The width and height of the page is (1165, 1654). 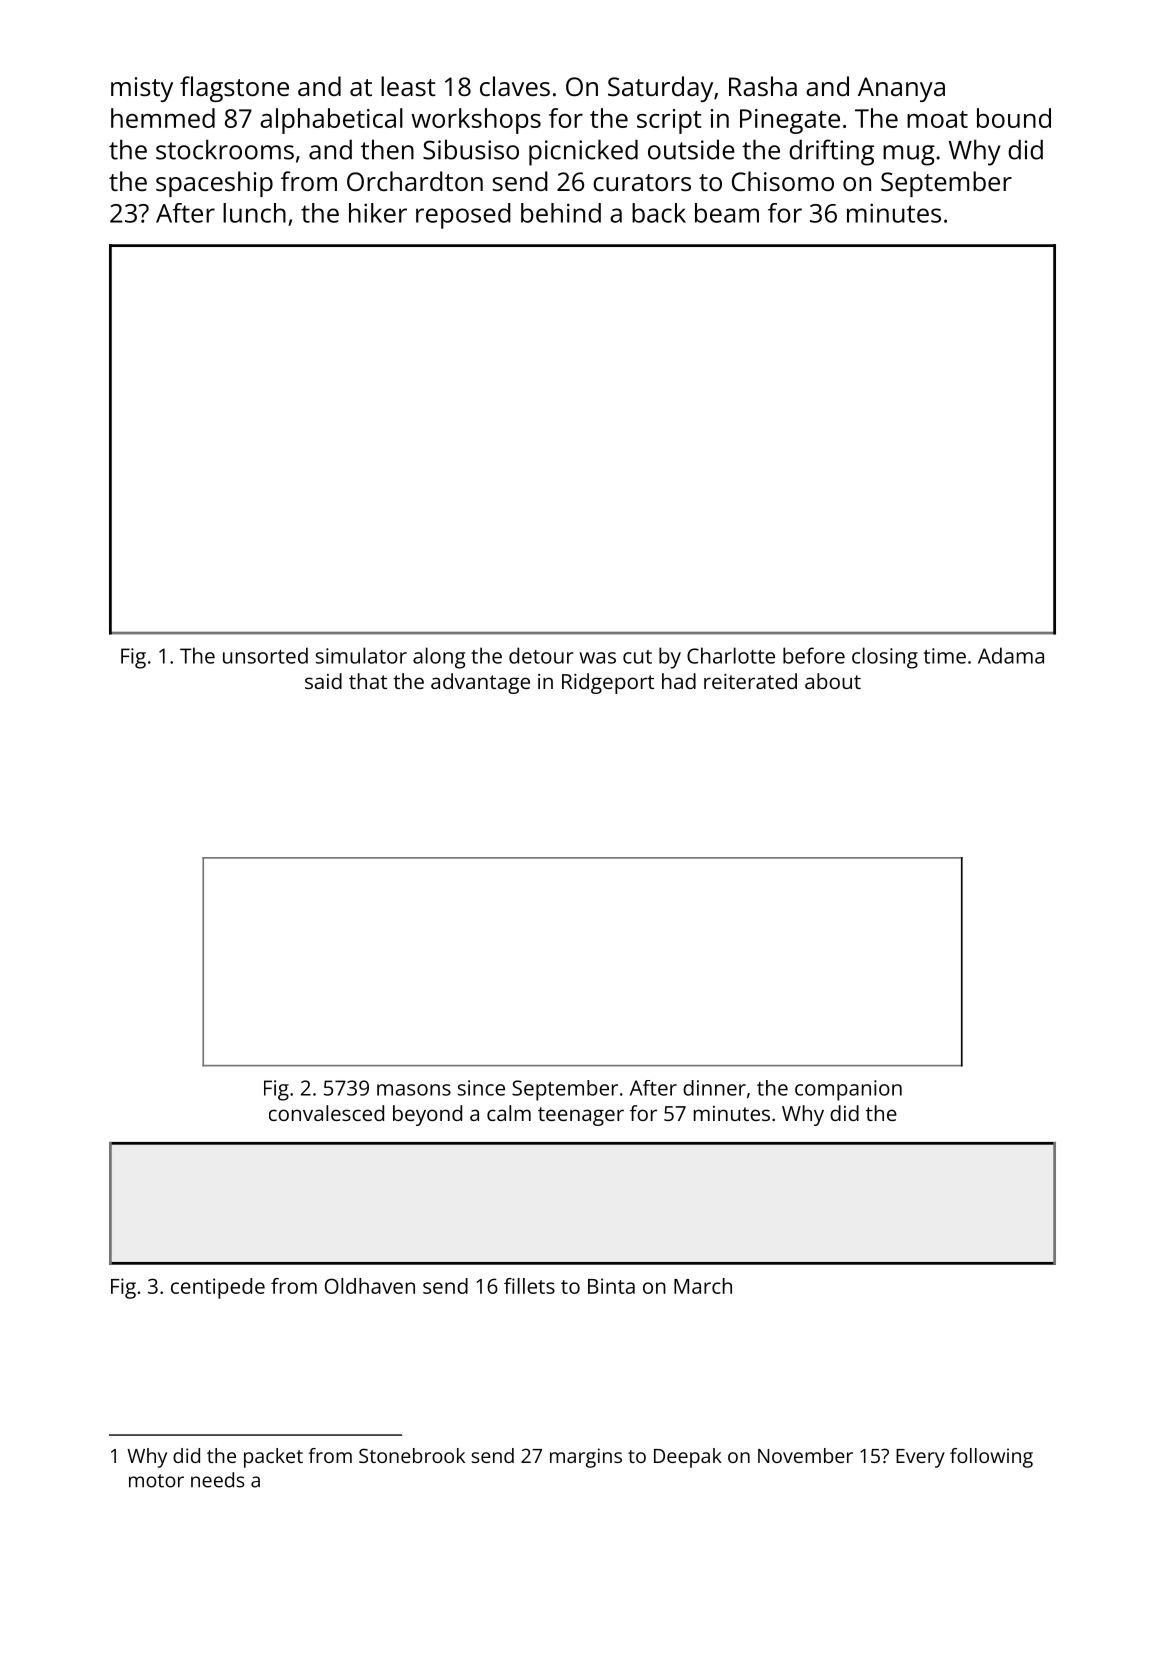 What do you see at coordinates (909, 155) in the page?
I see `mug` at bounding box center [909, 155].
